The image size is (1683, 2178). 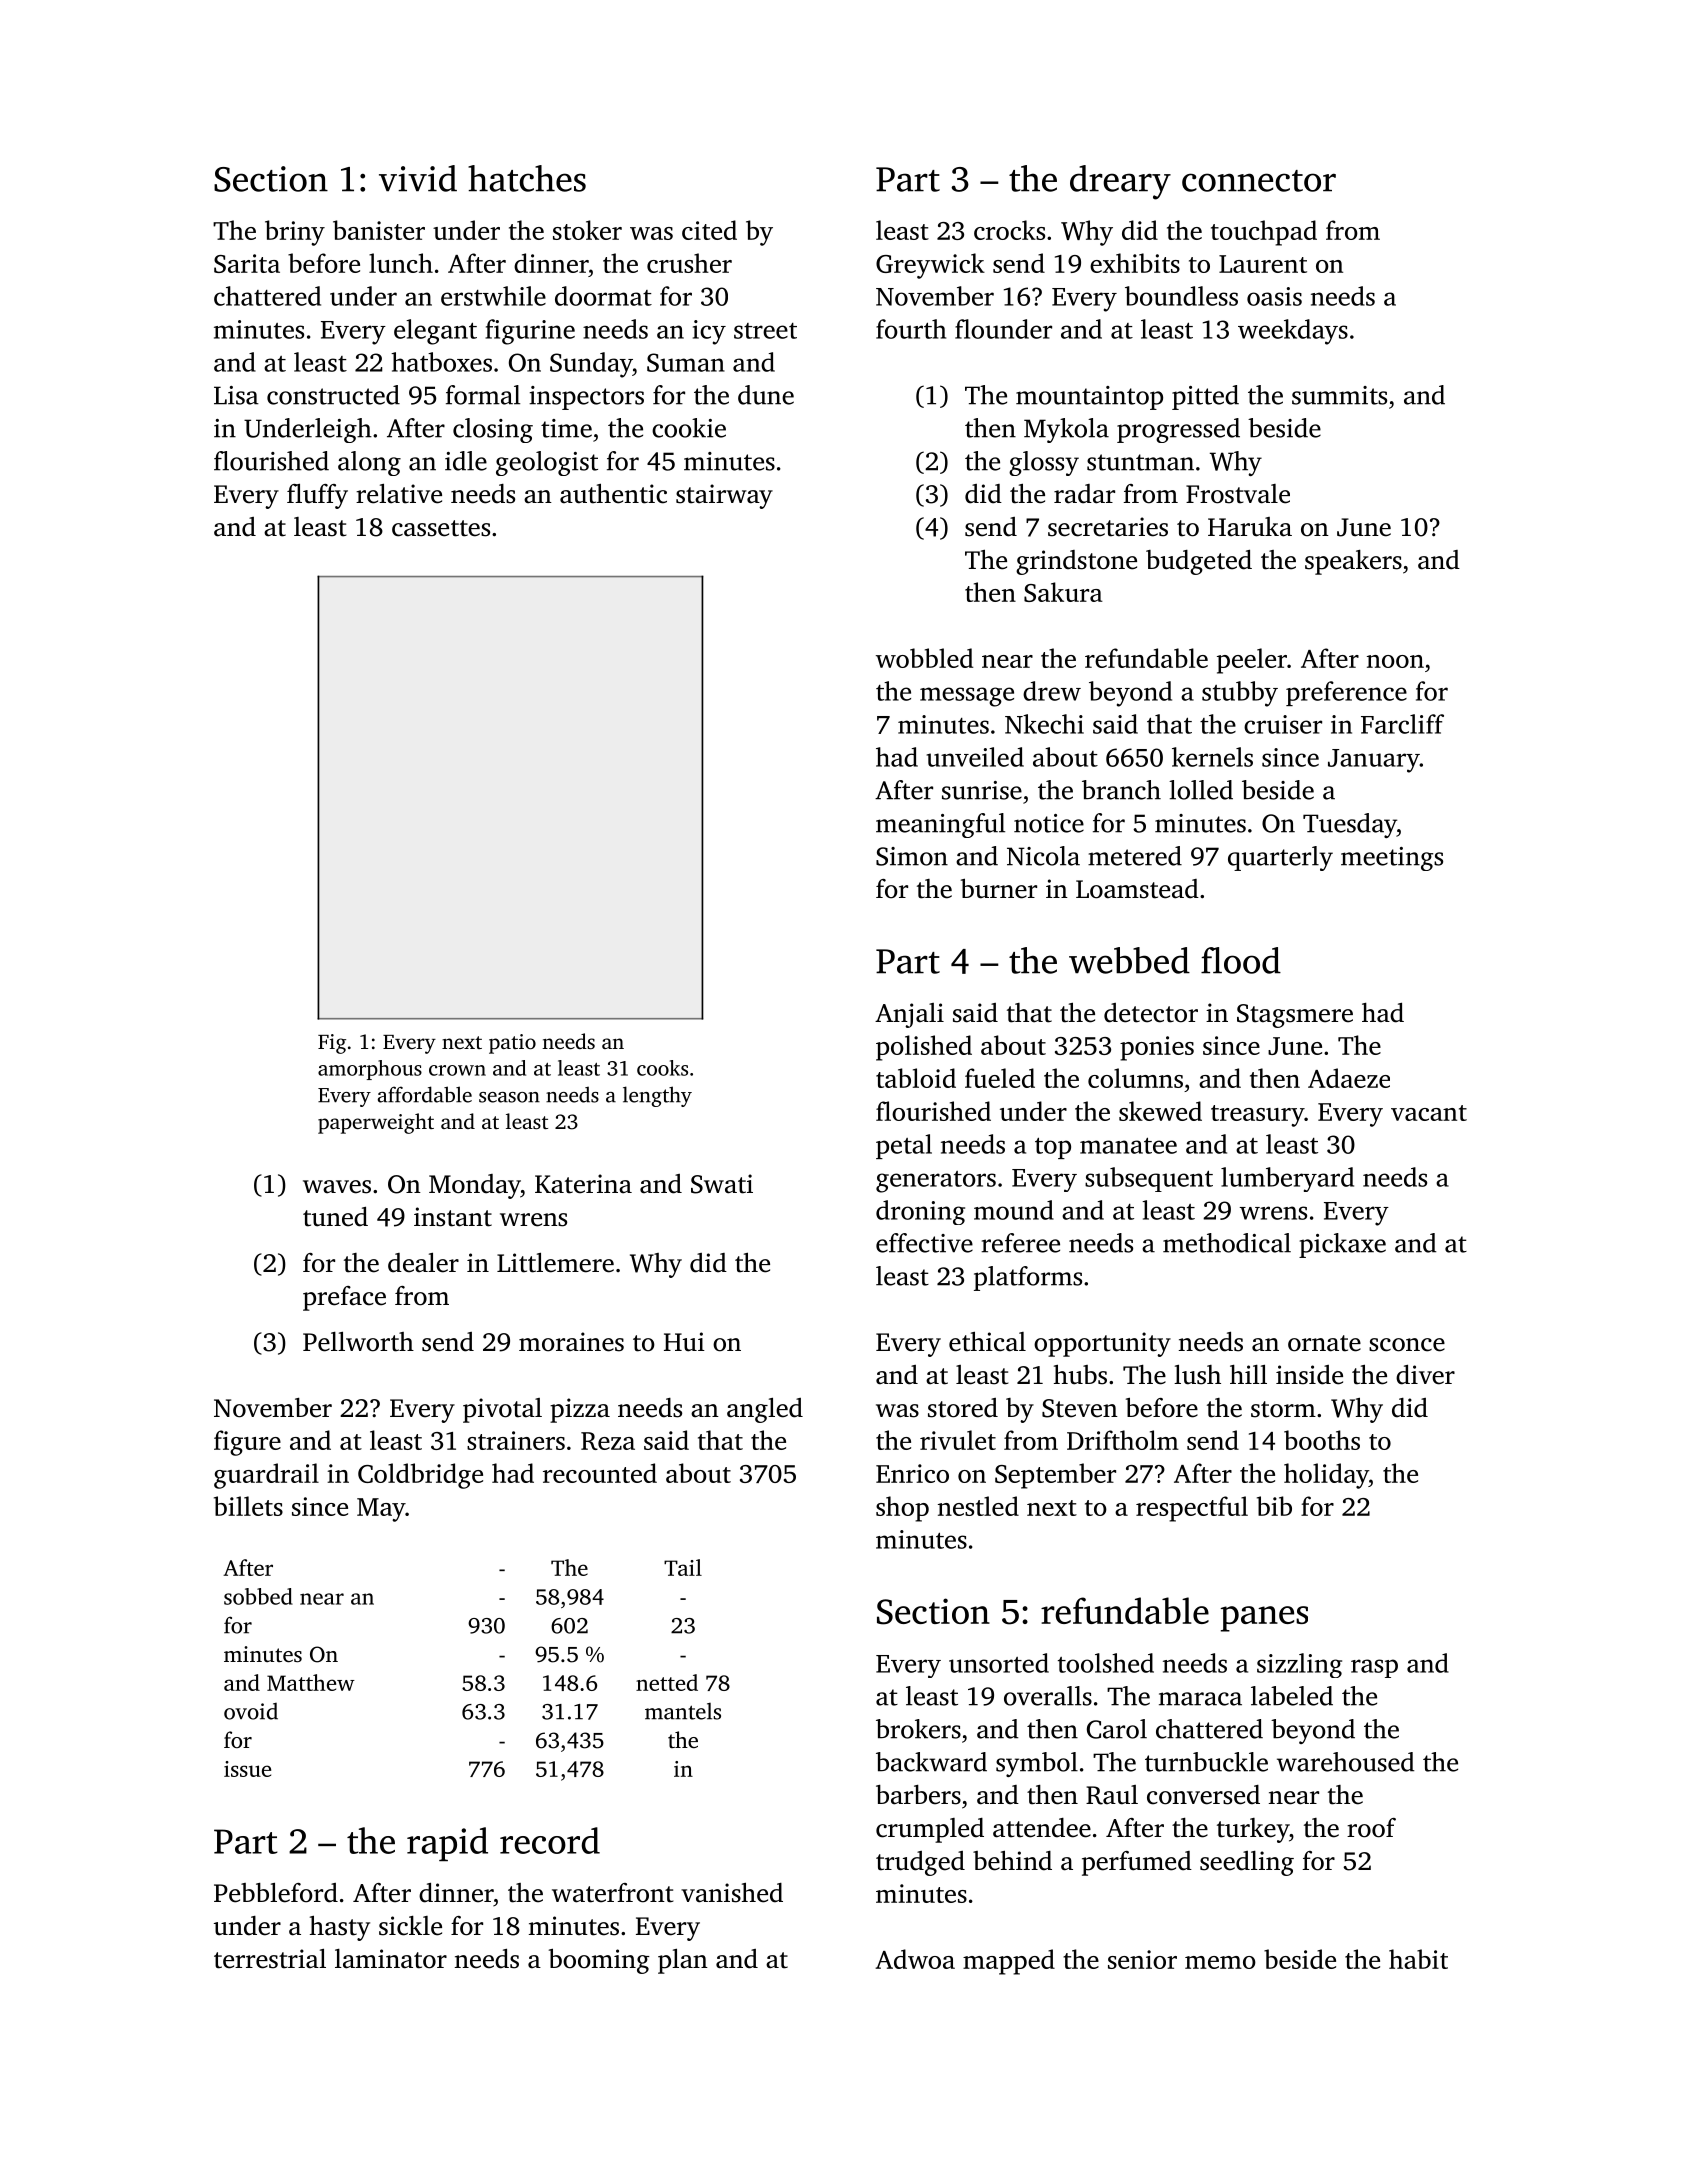 What do you see at coordinates (1353, 562) in the screenshot?
I see `speakers` at bounding box center [1353, 562].
